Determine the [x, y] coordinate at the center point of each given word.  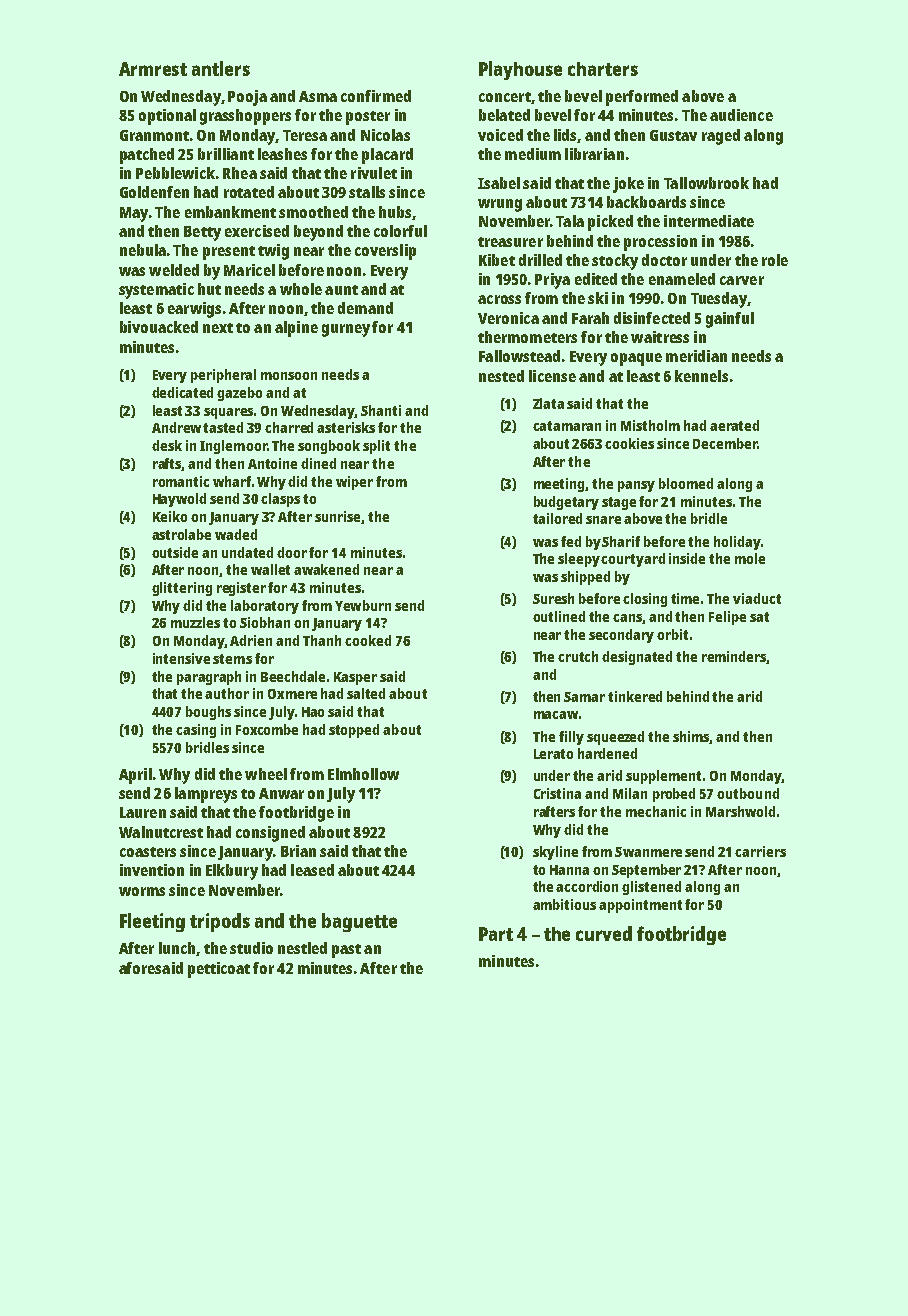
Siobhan [265, 622]
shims [691, 737]
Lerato [553, 754]
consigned [270, 834]
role [775, 260]
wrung [500, 205]
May [134, 214]
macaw [556, 715]
